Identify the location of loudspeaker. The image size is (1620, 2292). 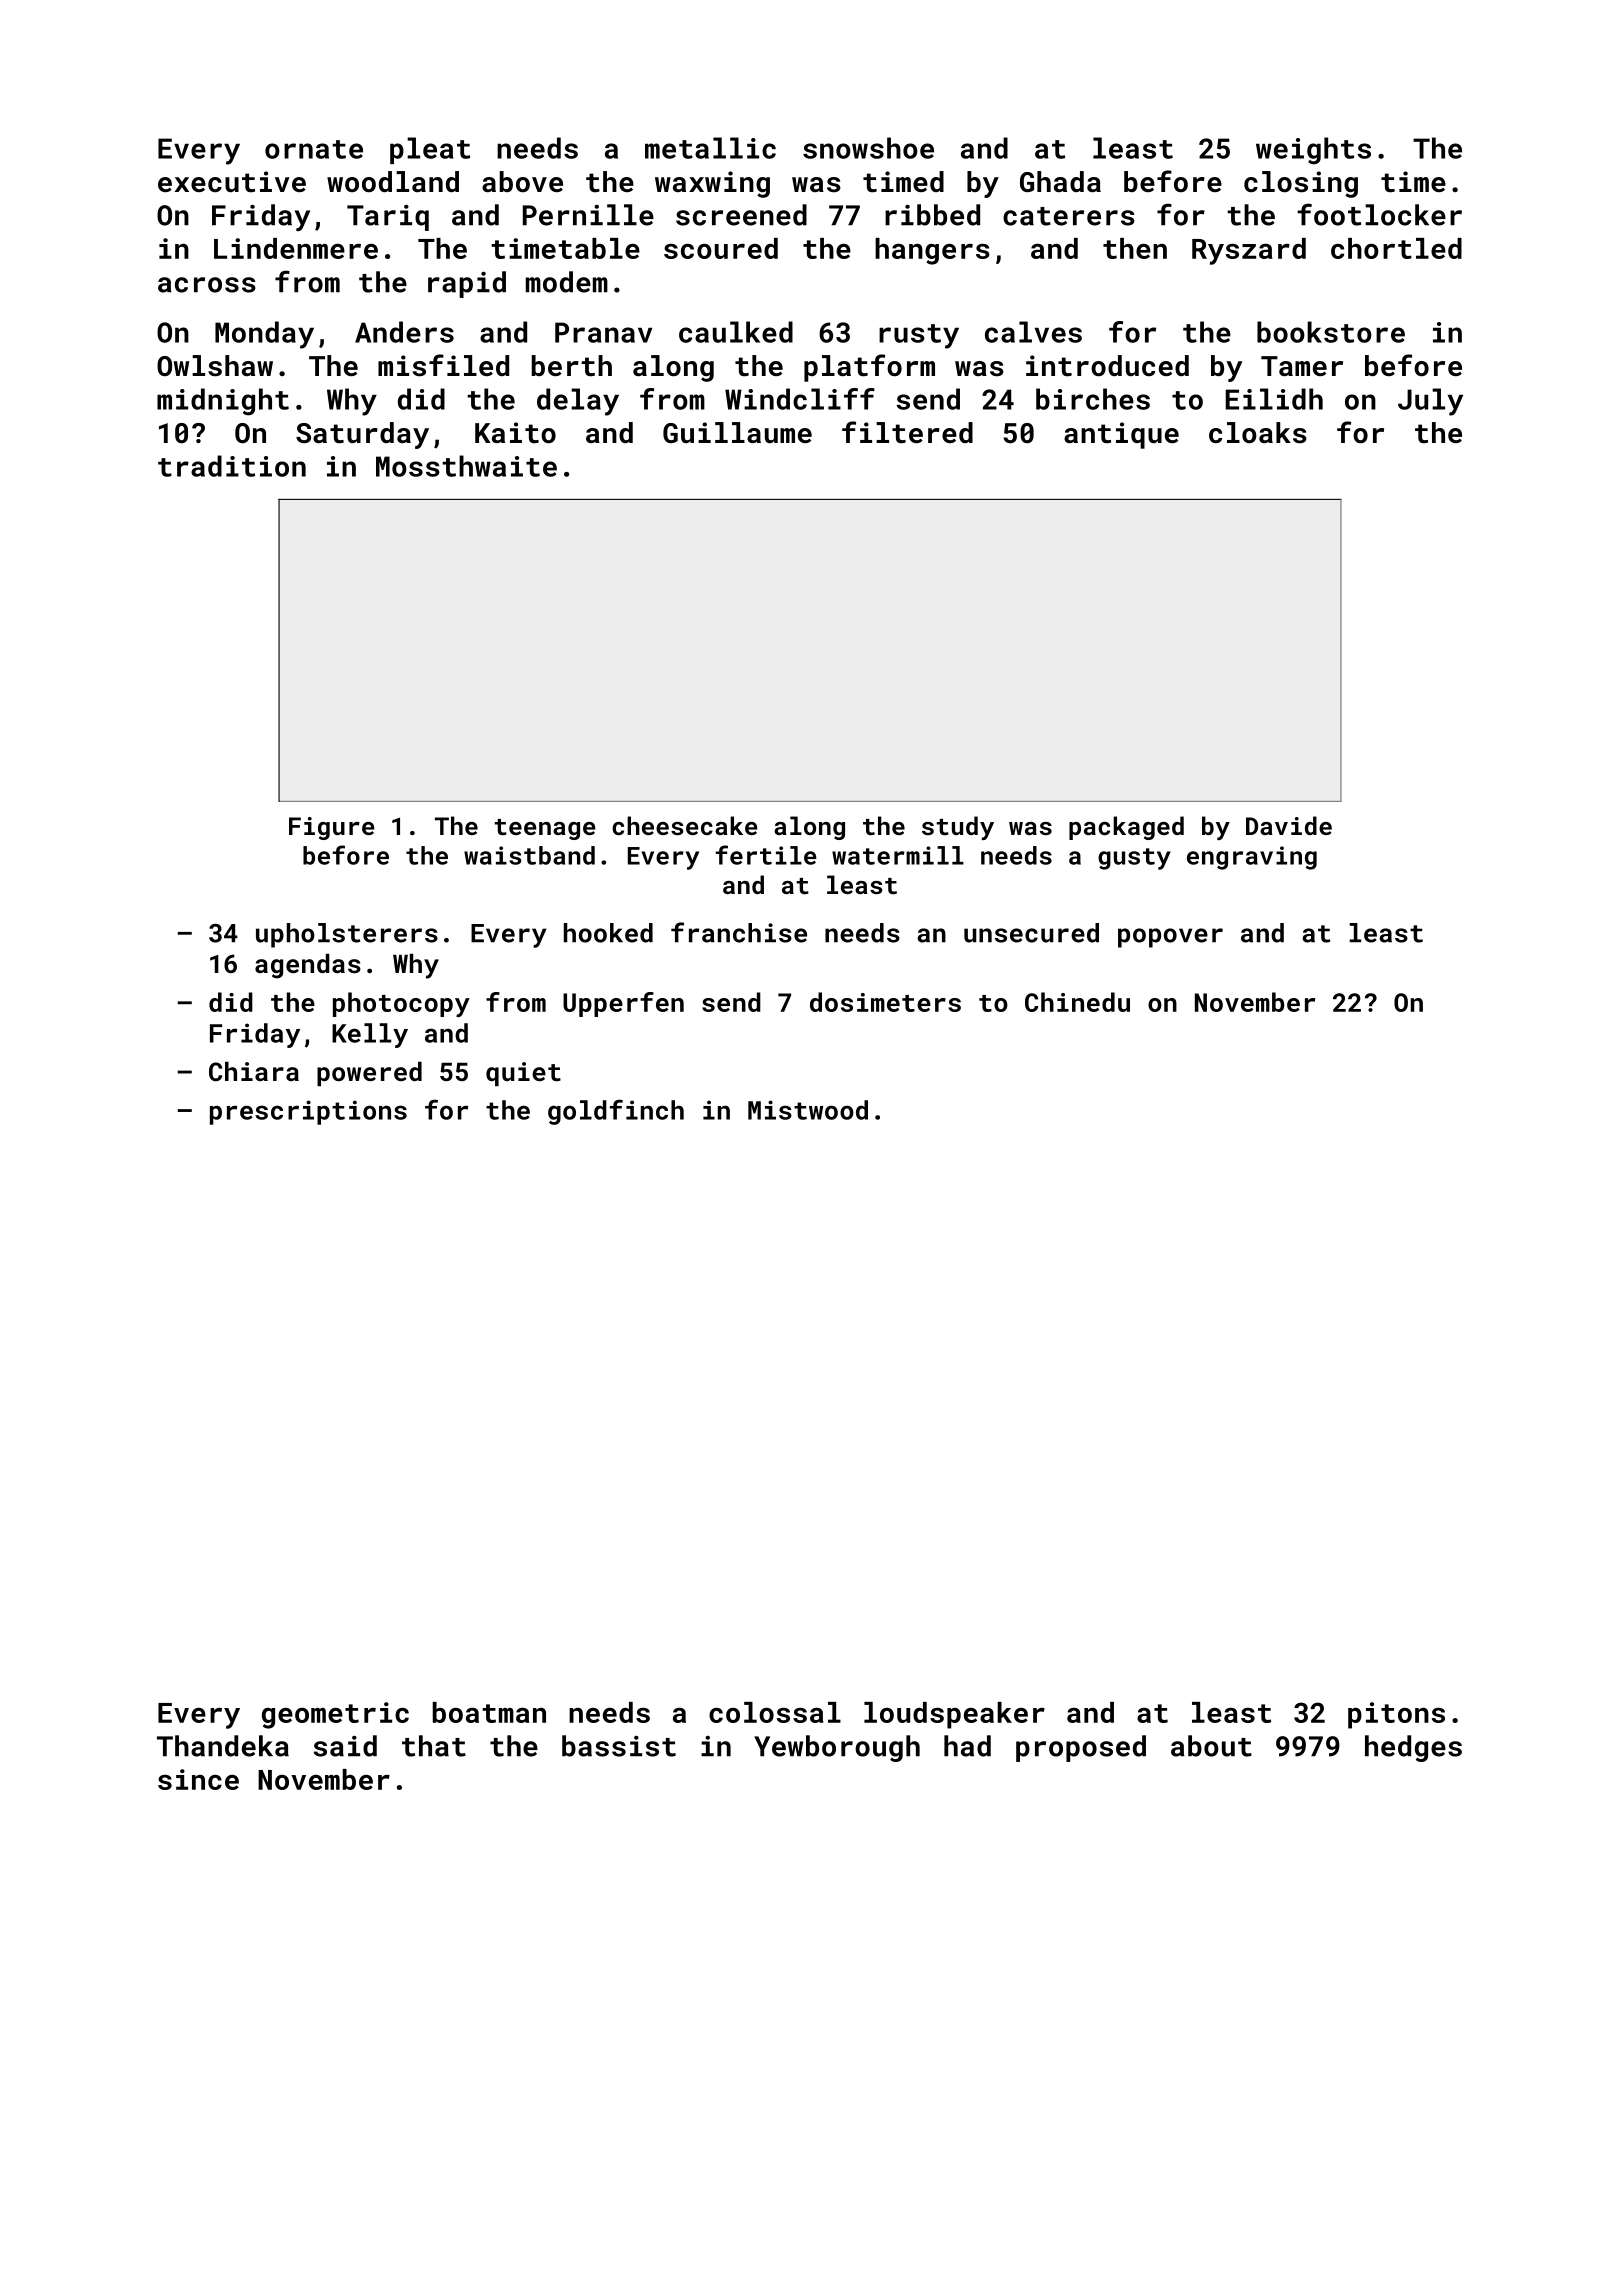
(954, 1715).
